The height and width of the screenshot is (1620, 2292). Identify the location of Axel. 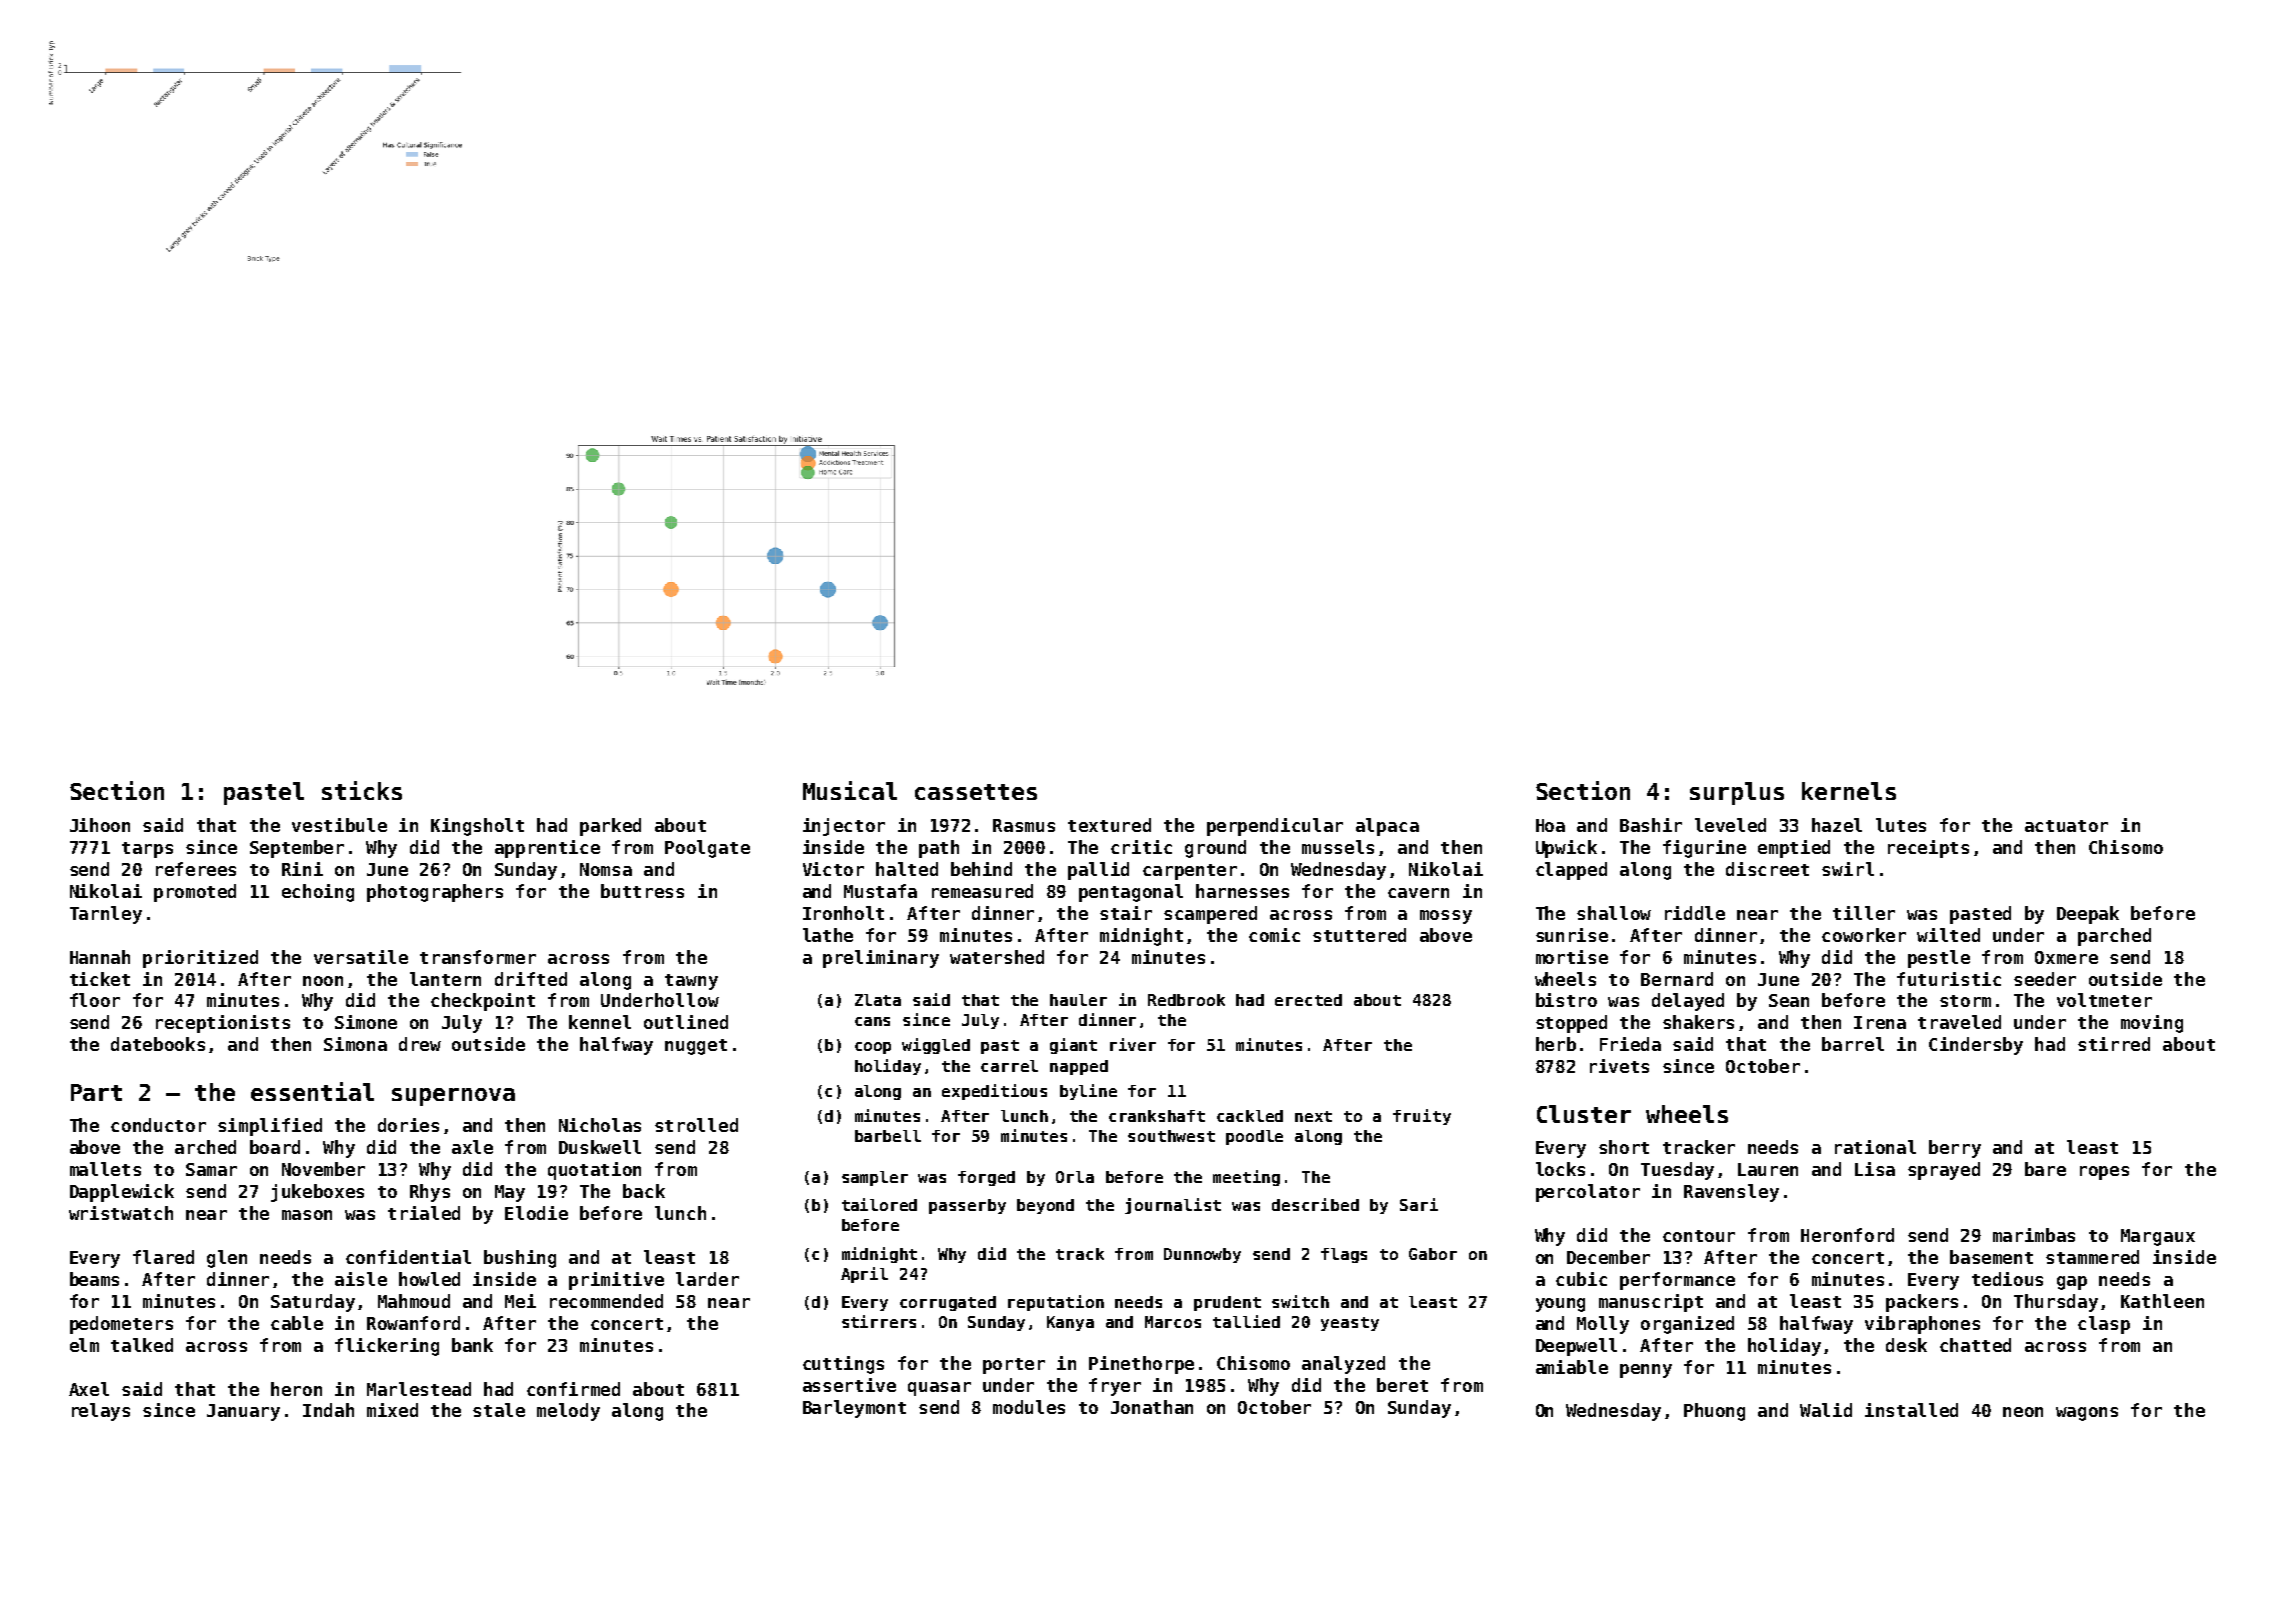
(89, 1389).
